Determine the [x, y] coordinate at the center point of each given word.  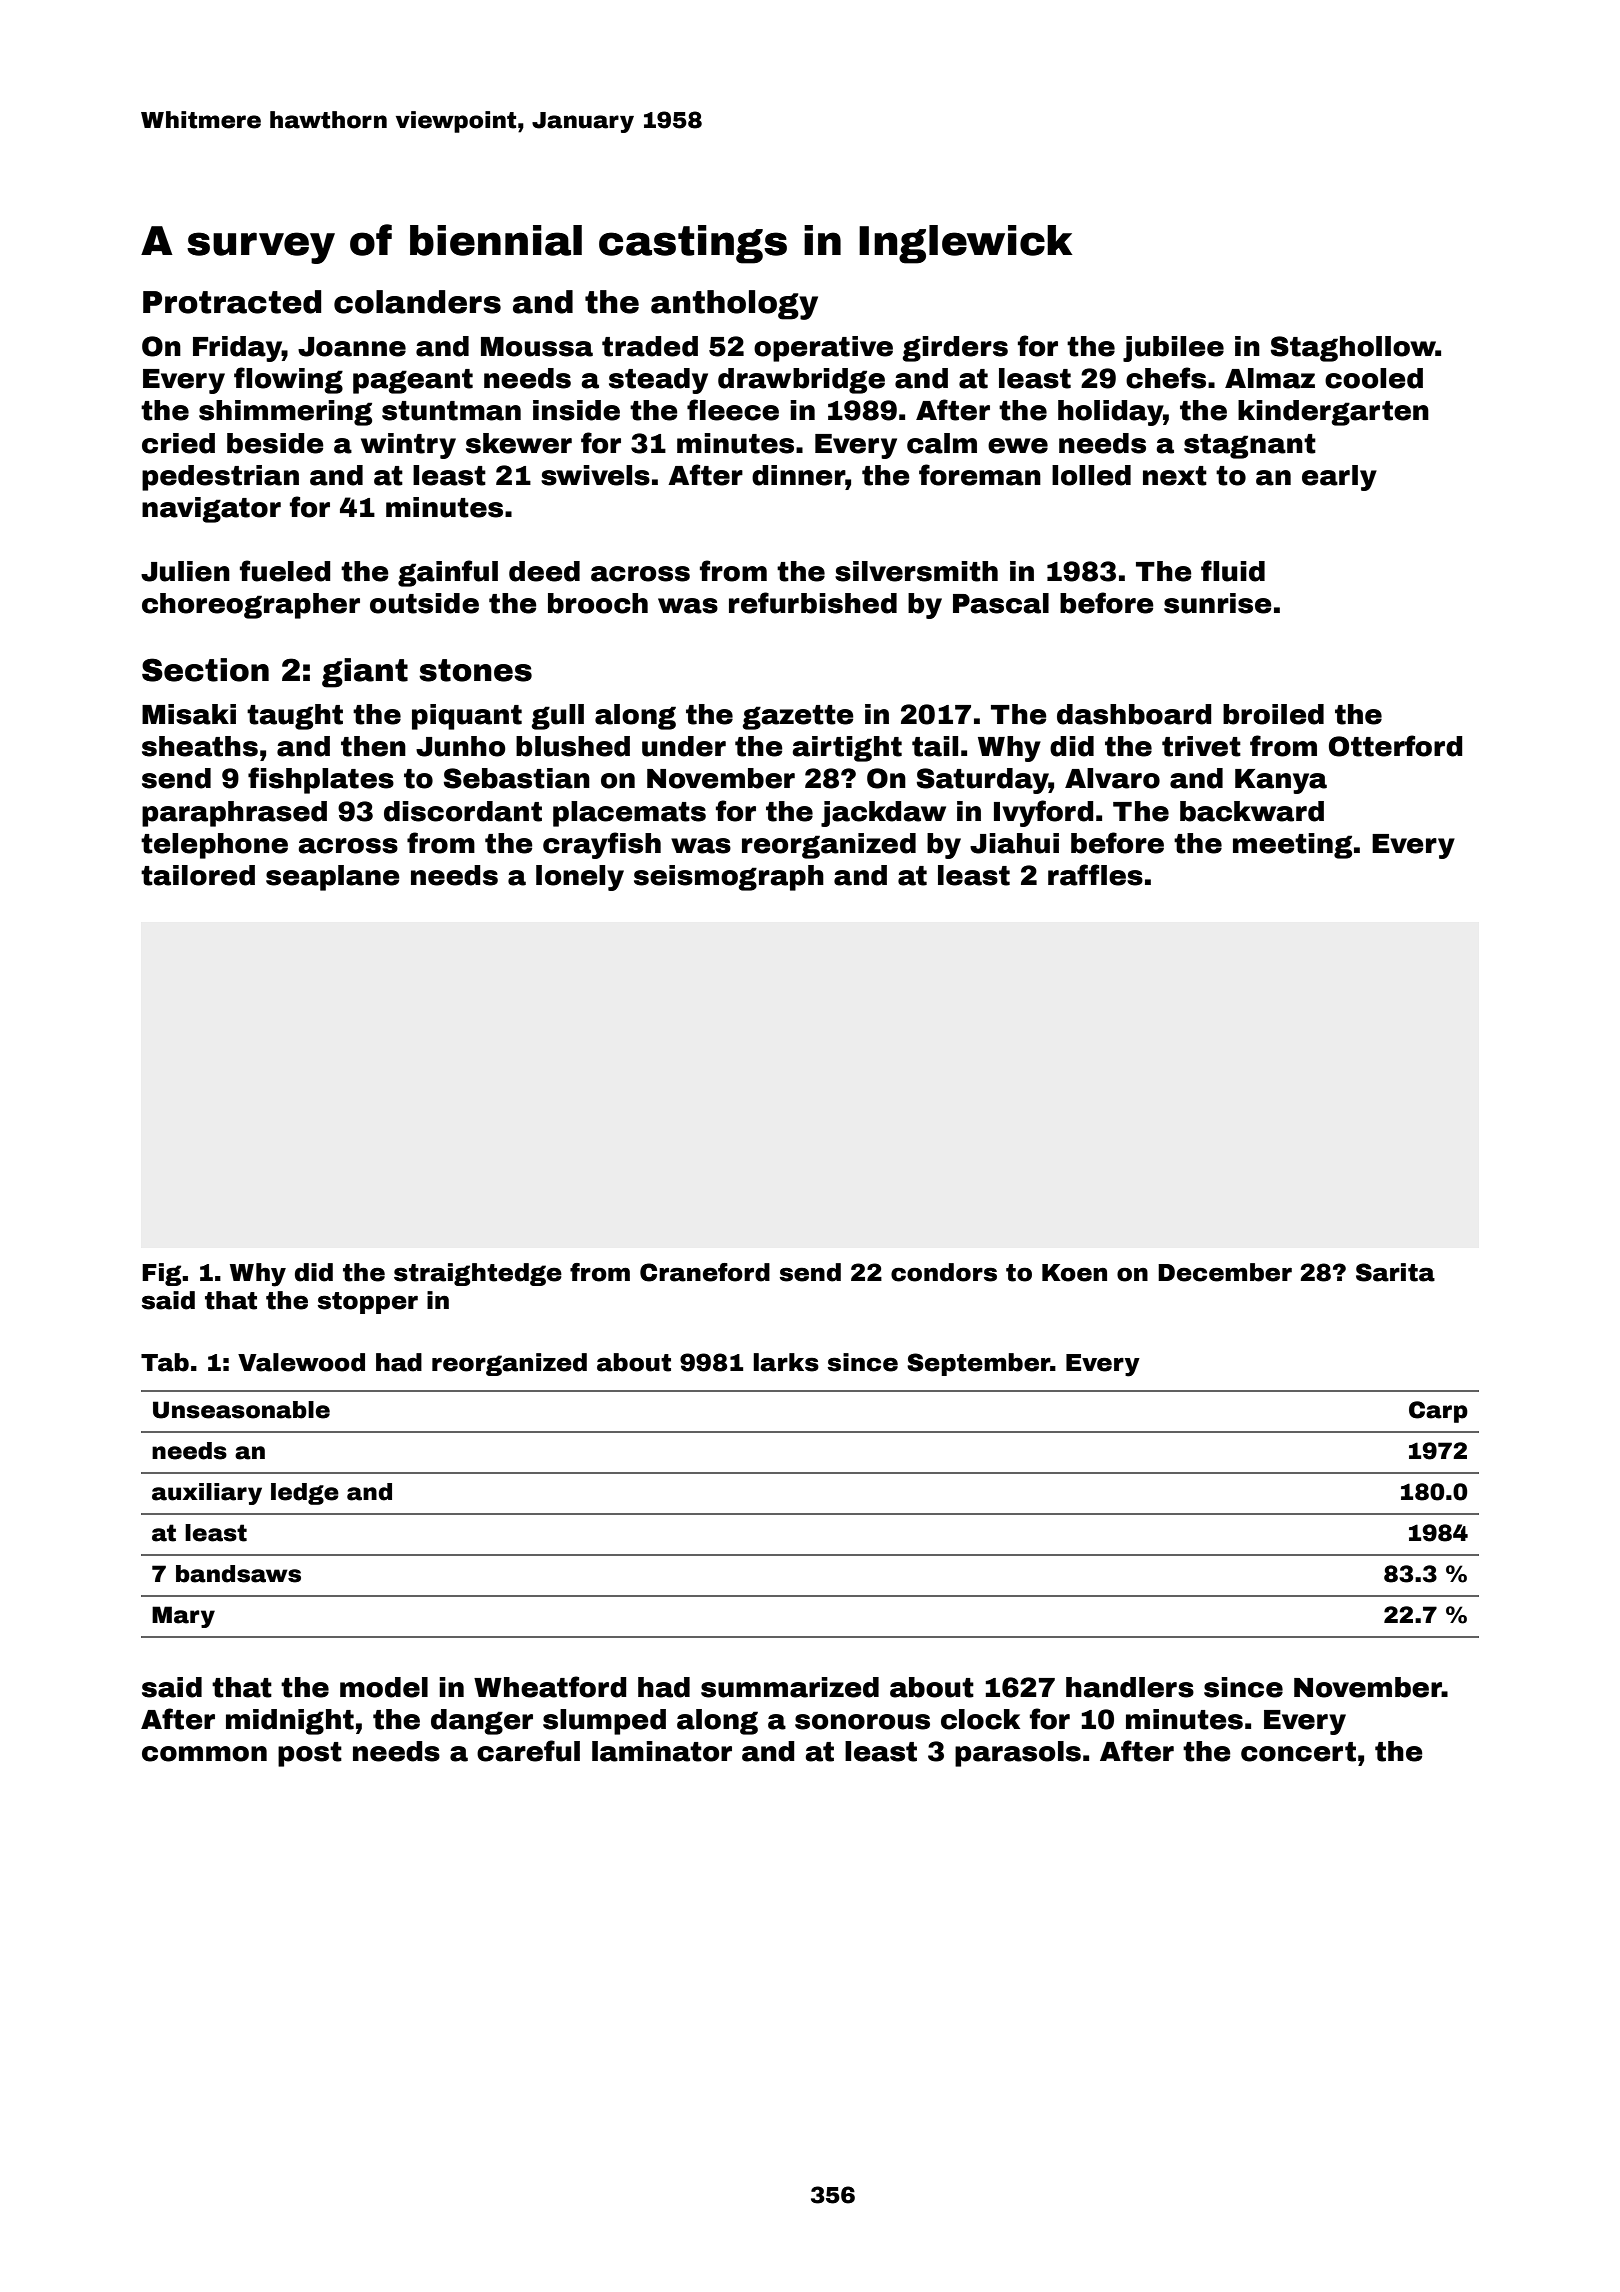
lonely [580, 878]
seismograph [729, 878]
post [310, 1754]
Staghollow [1353, 349]
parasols [1018, 1754]
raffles [1095, 875]
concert [1298, 1752]
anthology [734, 305]
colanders [417, 302]
